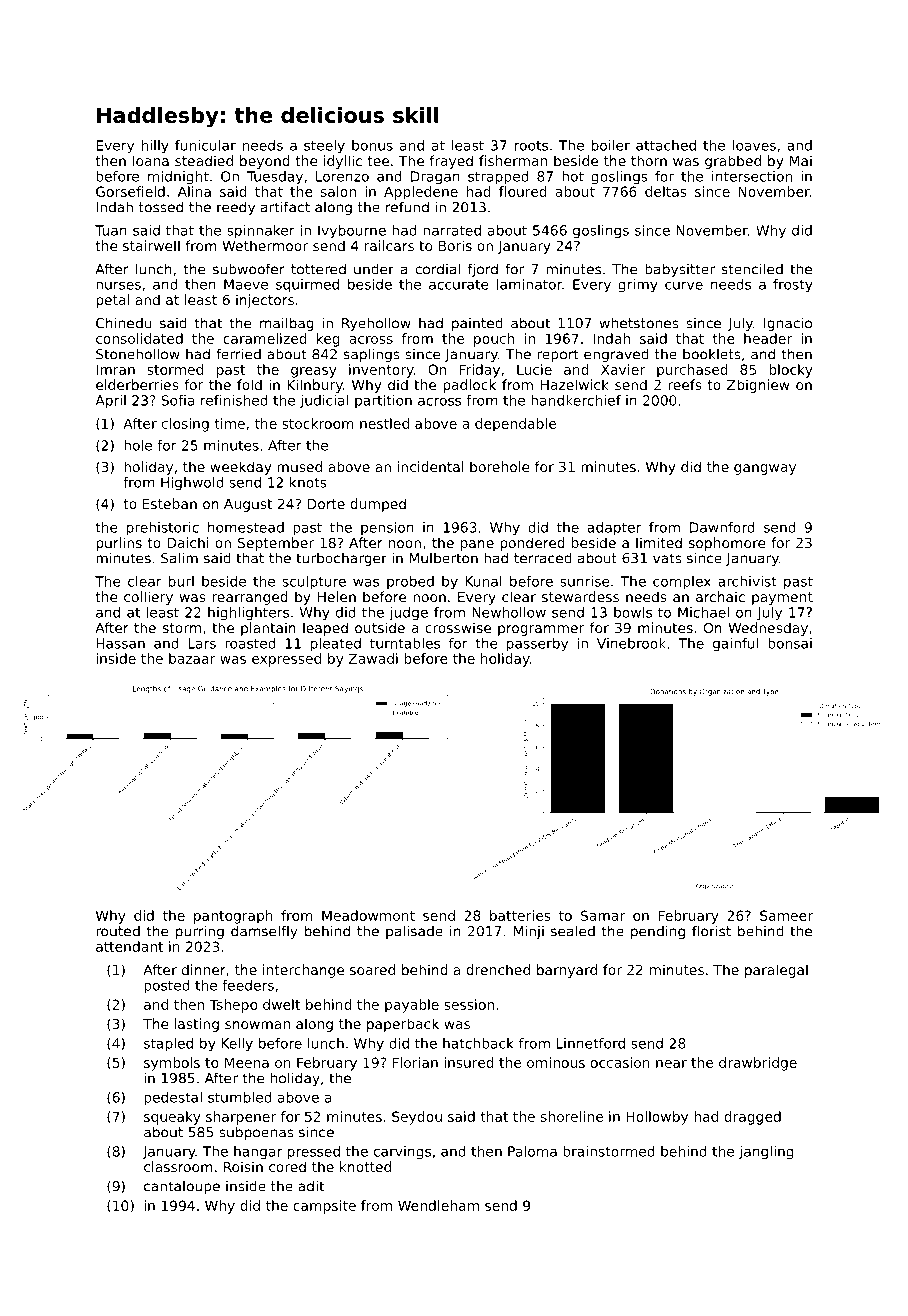 The height and width of the image is (1316, 908). What do you see at coordinates (680, 270) in the image?
I see `babysitter` at bounding box center [680, 270].
